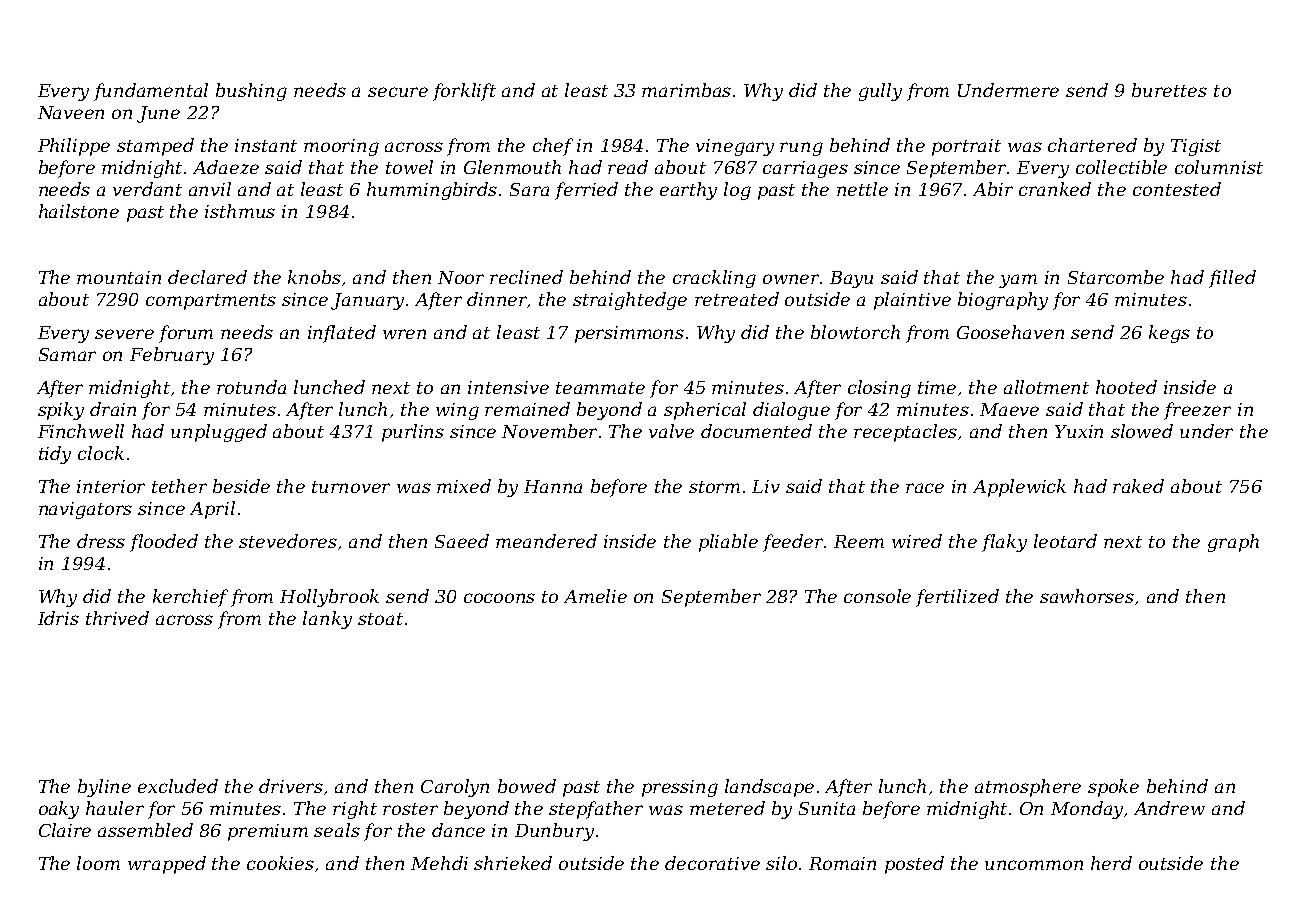 This image has width=1308, height=924. I want to click on uncommon, so click(1034, 865).
